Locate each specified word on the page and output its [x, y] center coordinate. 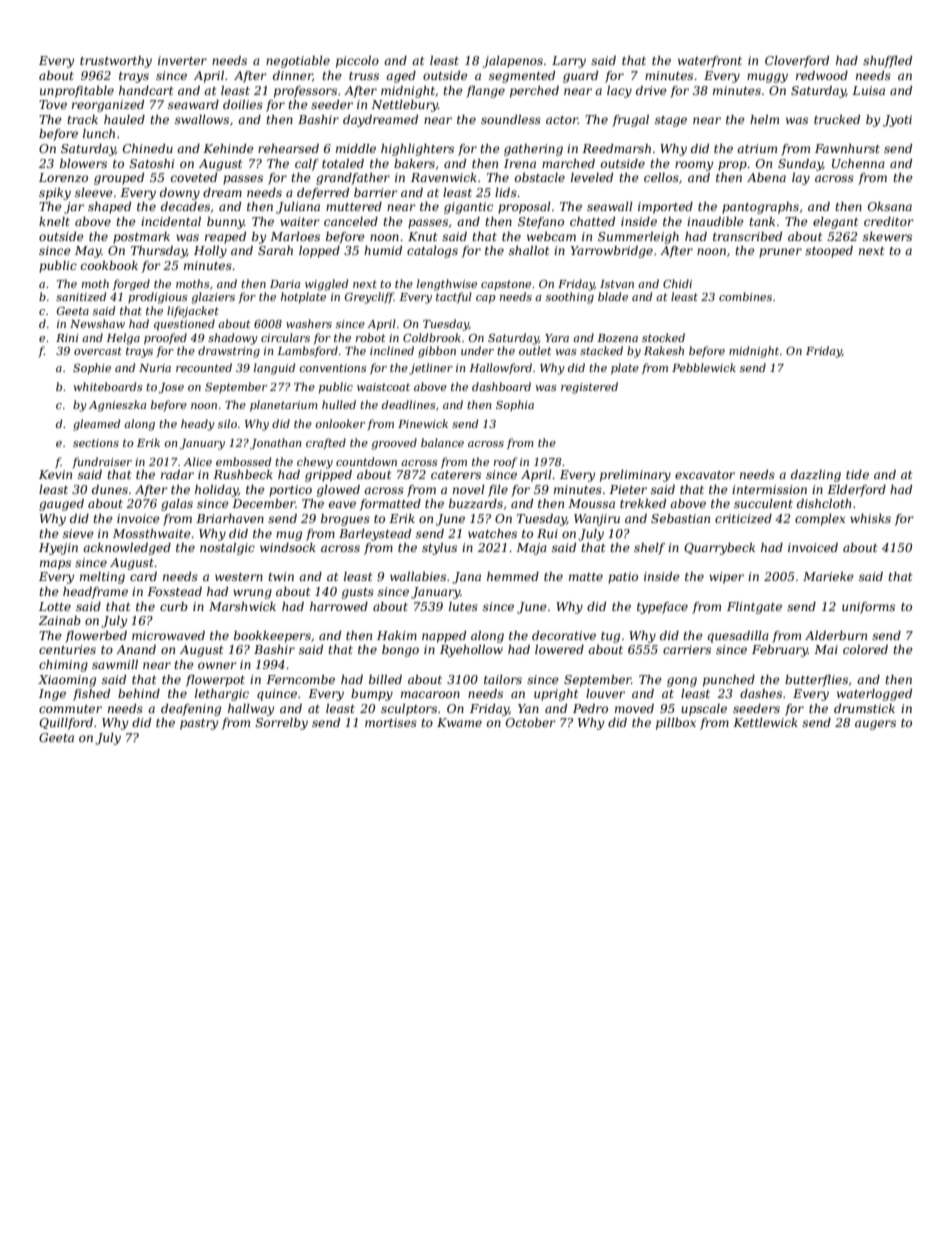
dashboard [501, 386]
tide [857, 474]
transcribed [747, 236]
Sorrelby [282, 724]
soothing [570, 298]
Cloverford [797, 62]
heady [198, 425]
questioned [184, 325]
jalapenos [513, 62]
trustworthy [116, 62]
